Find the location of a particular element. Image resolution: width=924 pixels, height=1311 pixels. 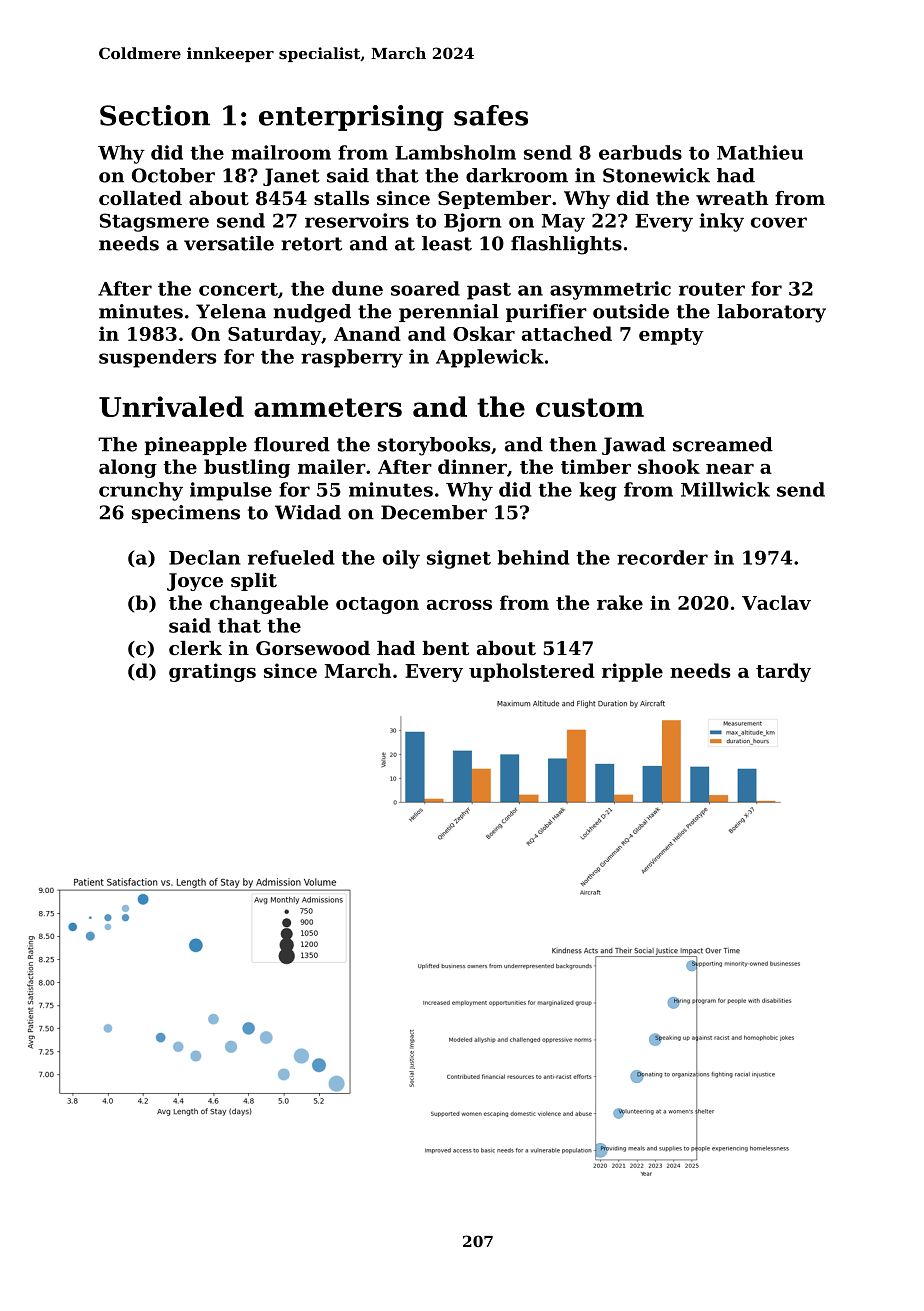

Section is located at coordinates (155, 115).
